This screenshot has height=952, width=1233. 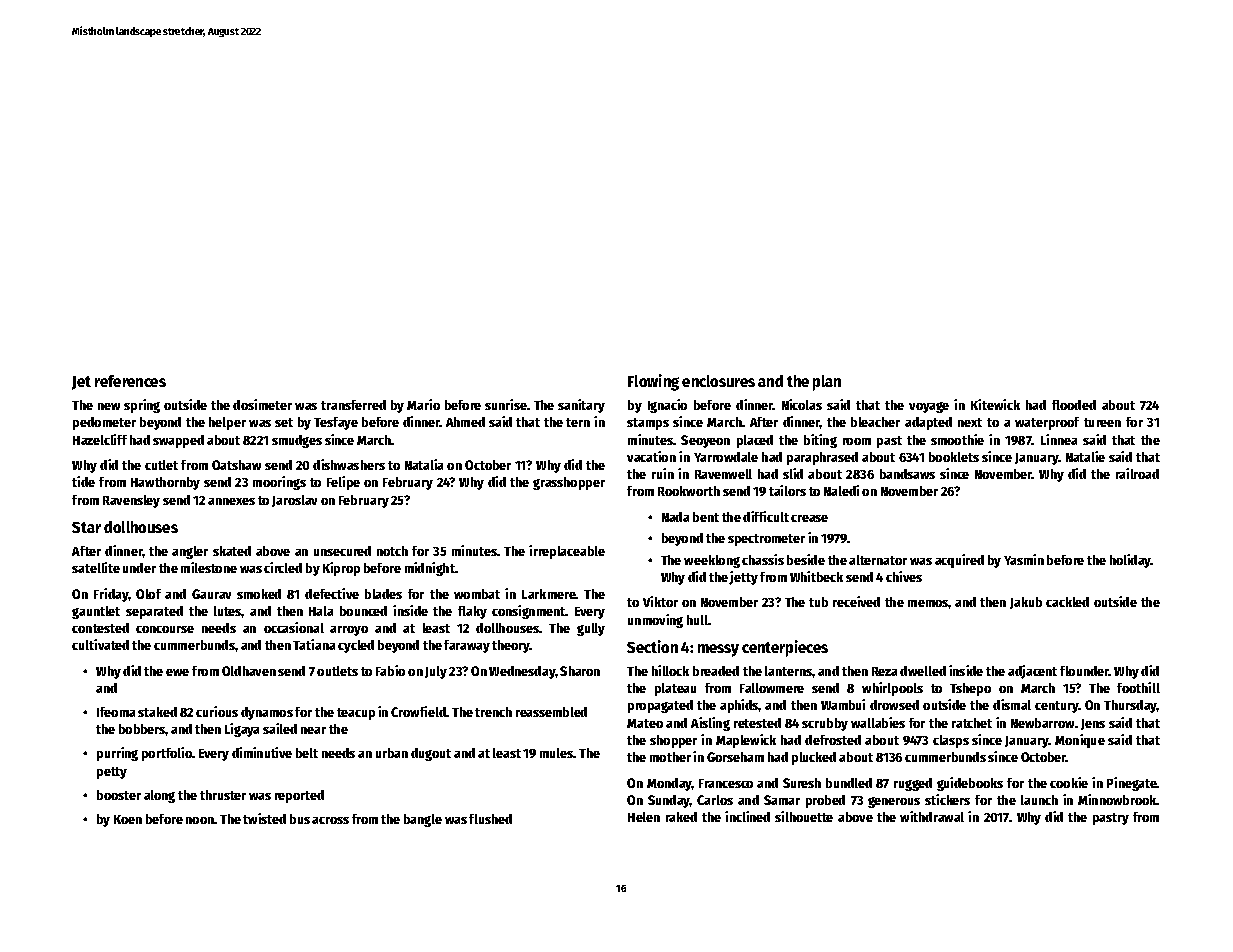 What do you see at coordinates (142, 729) in the screenshot?
I see `bobbers` at bounding box center [142, 729].
